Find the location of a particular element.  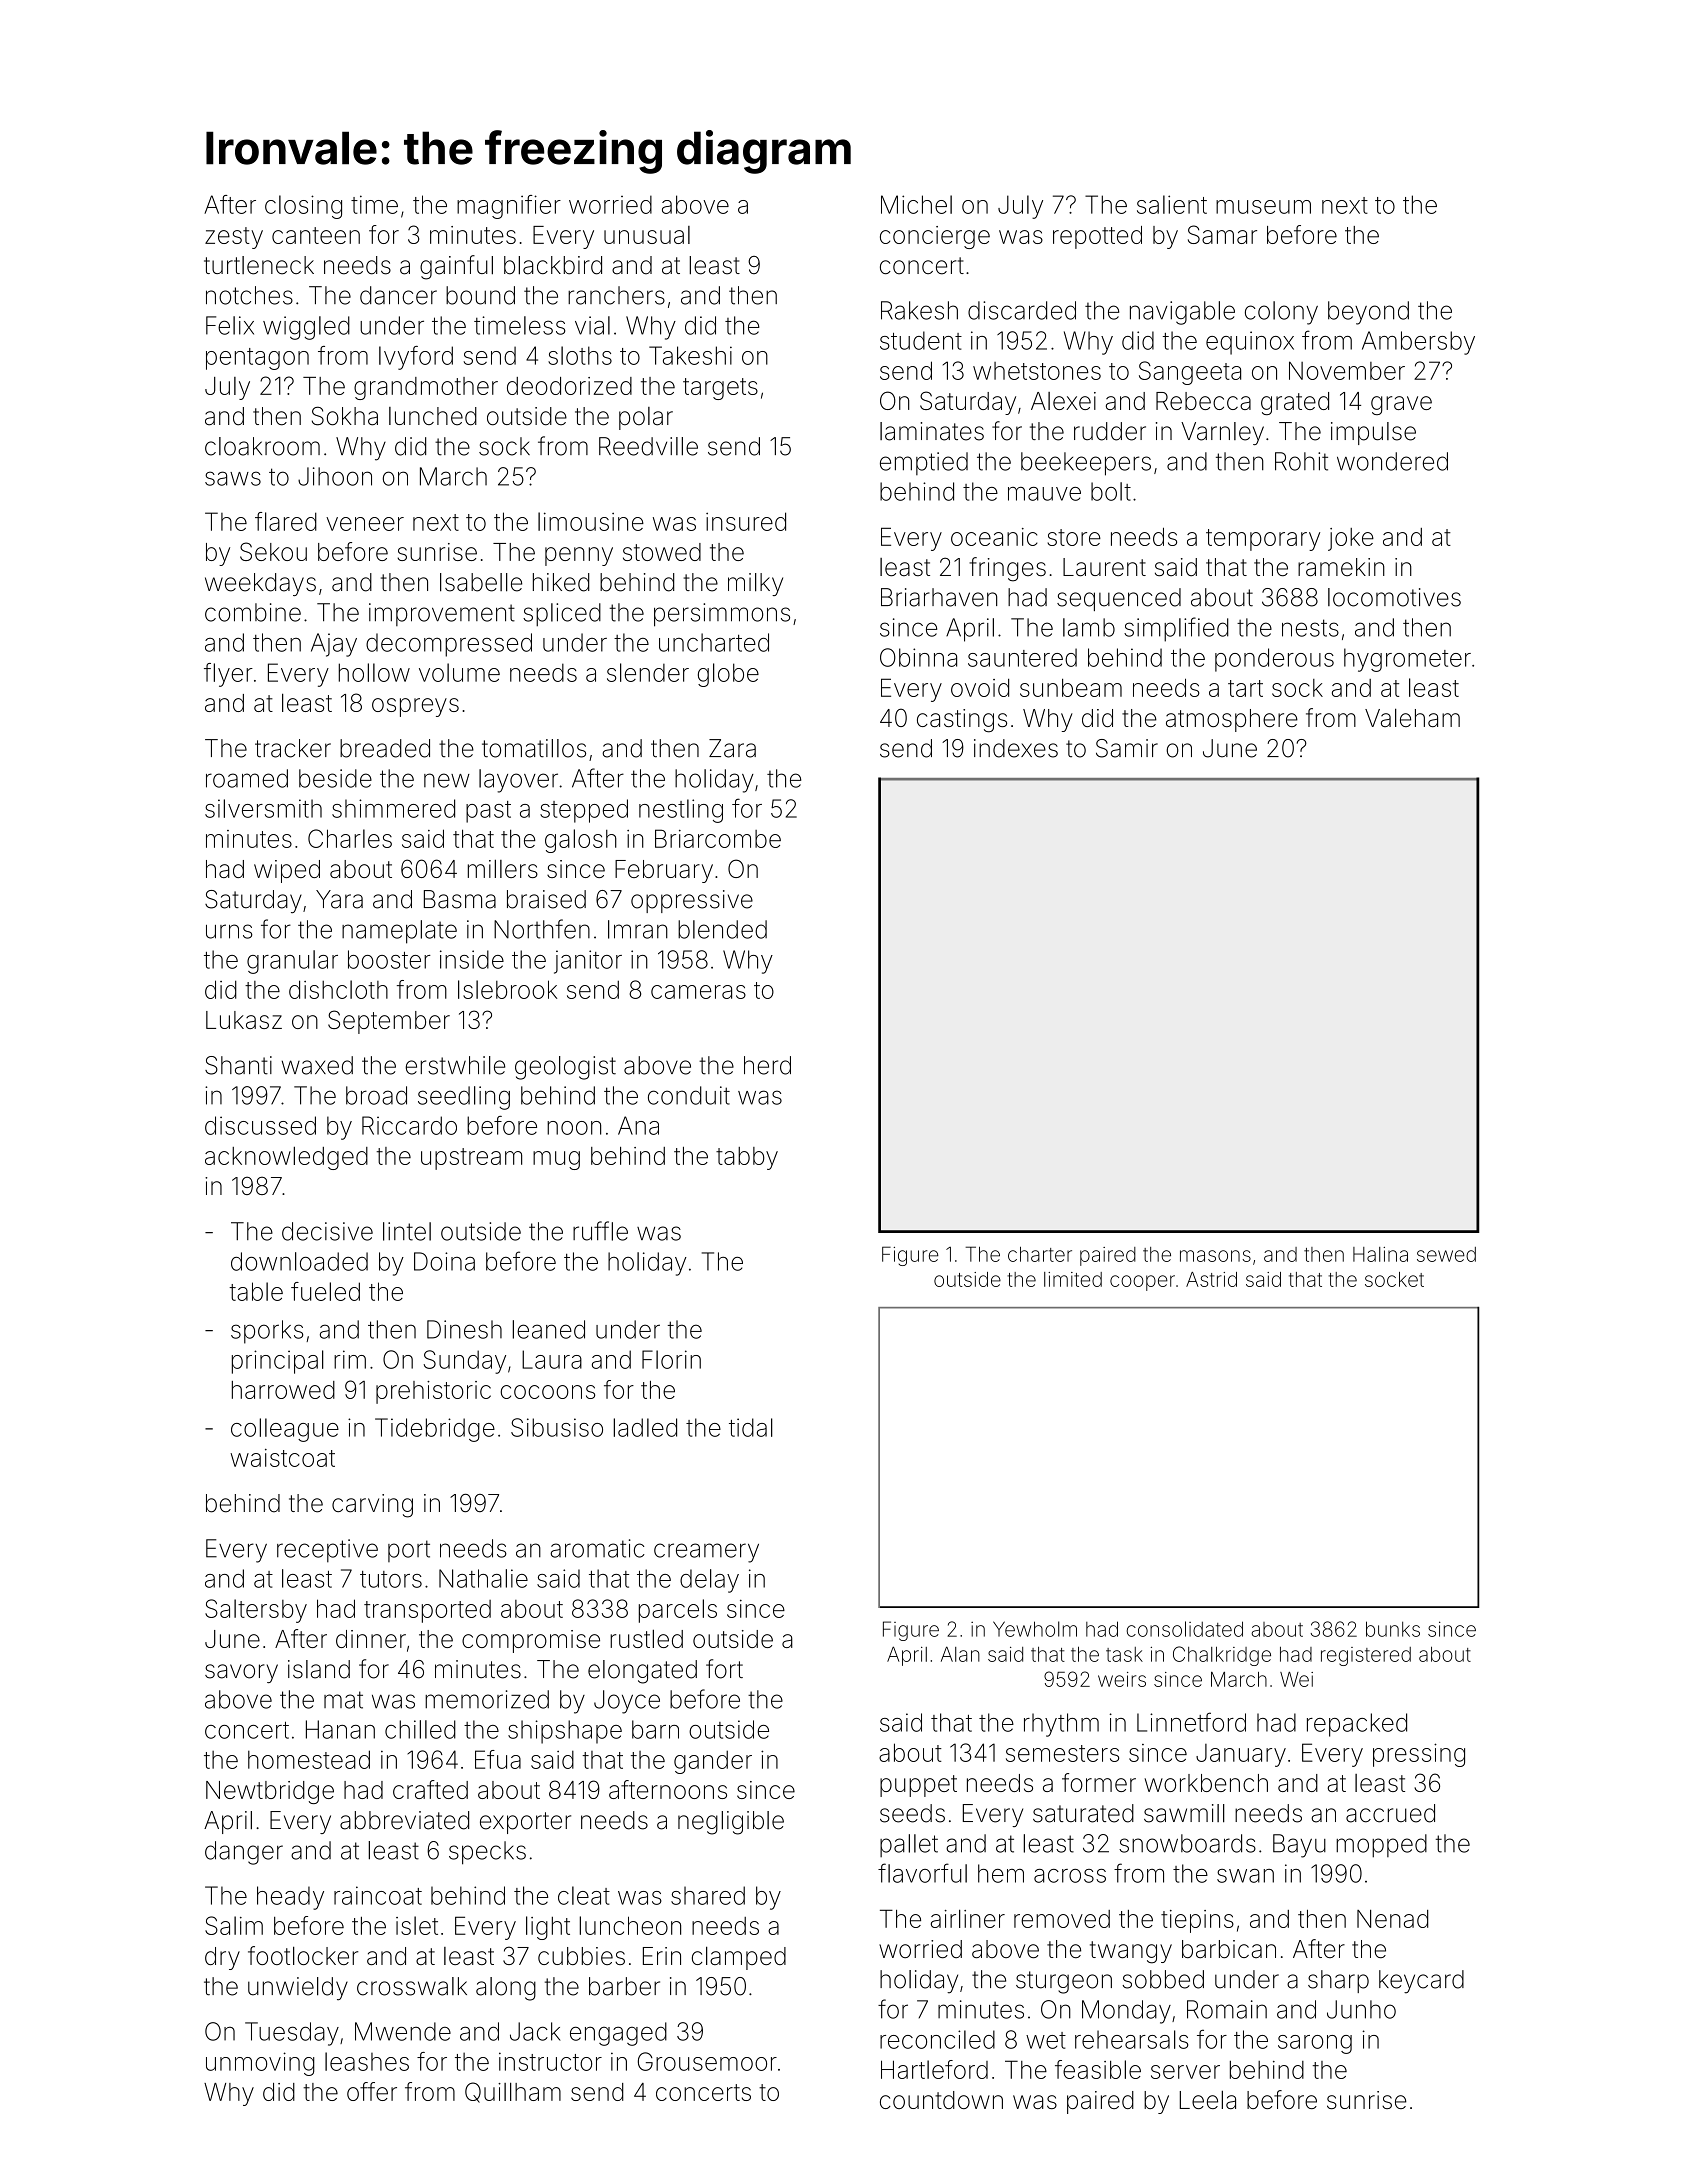

salient is located at coordinates (1172, 204).
